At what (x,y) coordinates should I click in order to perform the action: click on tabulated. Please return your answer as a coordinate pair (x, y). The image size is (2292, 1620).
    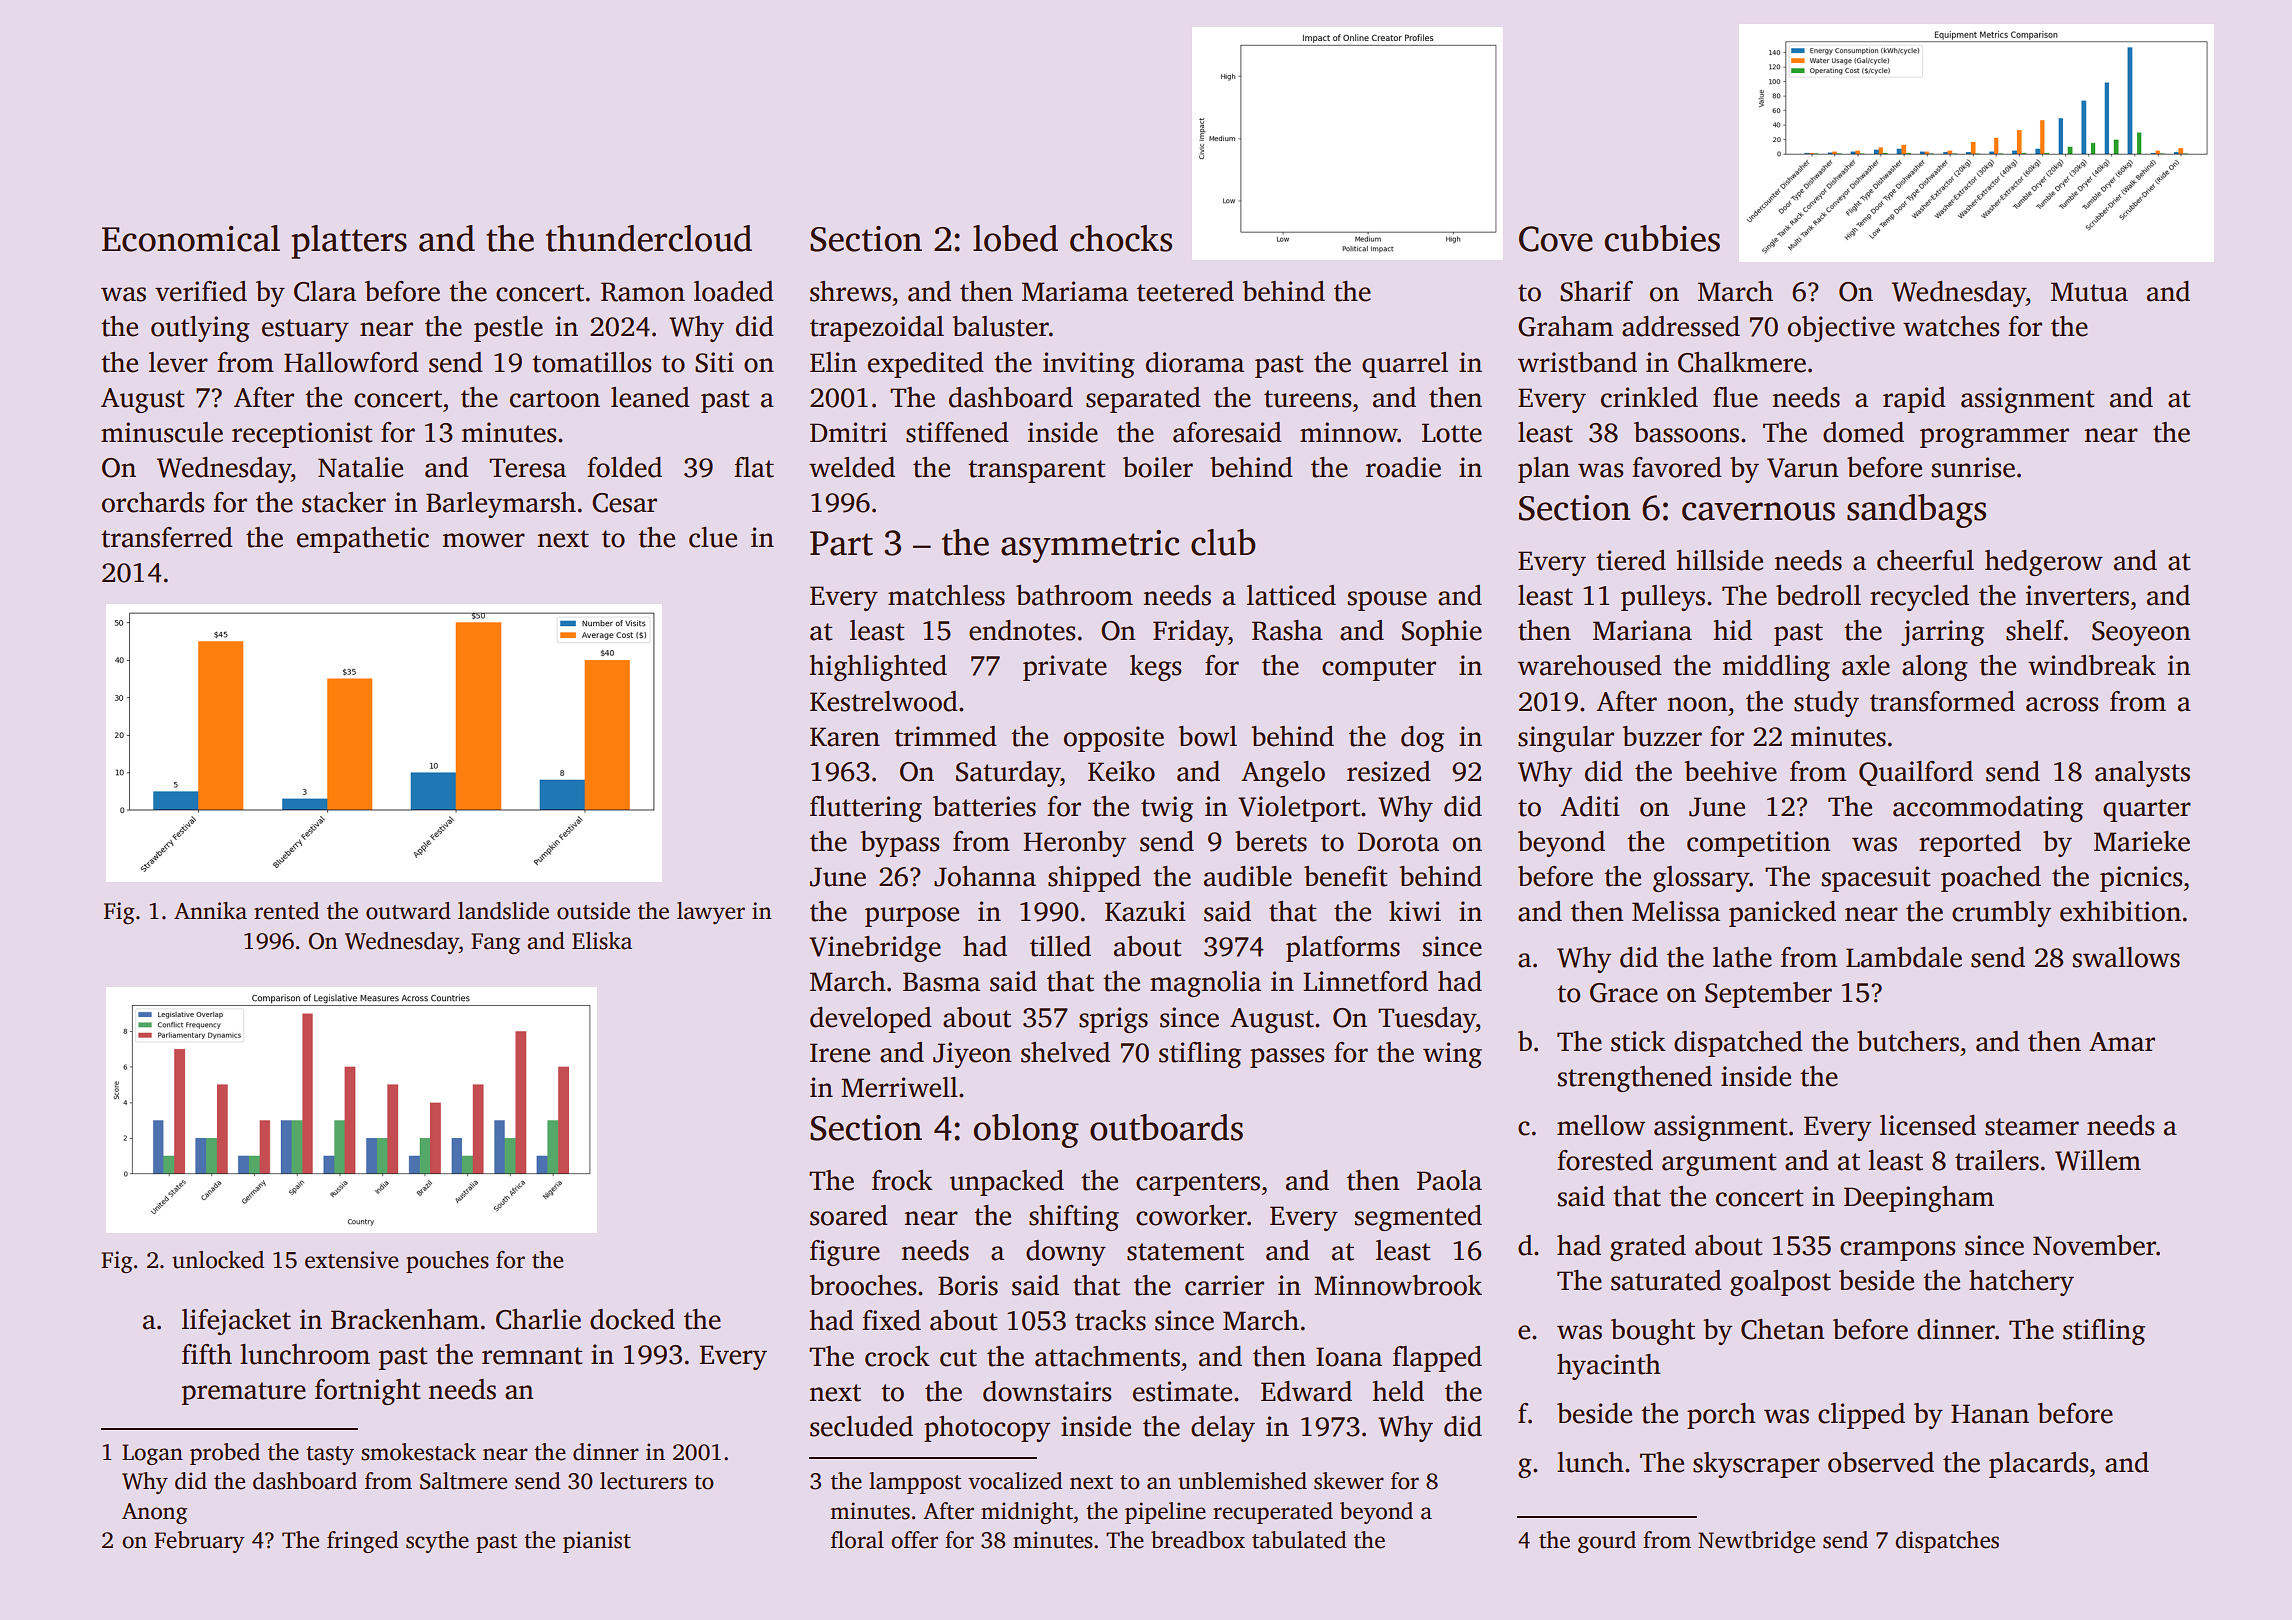
    Looking at the image, I should click on (1299, 1540).
